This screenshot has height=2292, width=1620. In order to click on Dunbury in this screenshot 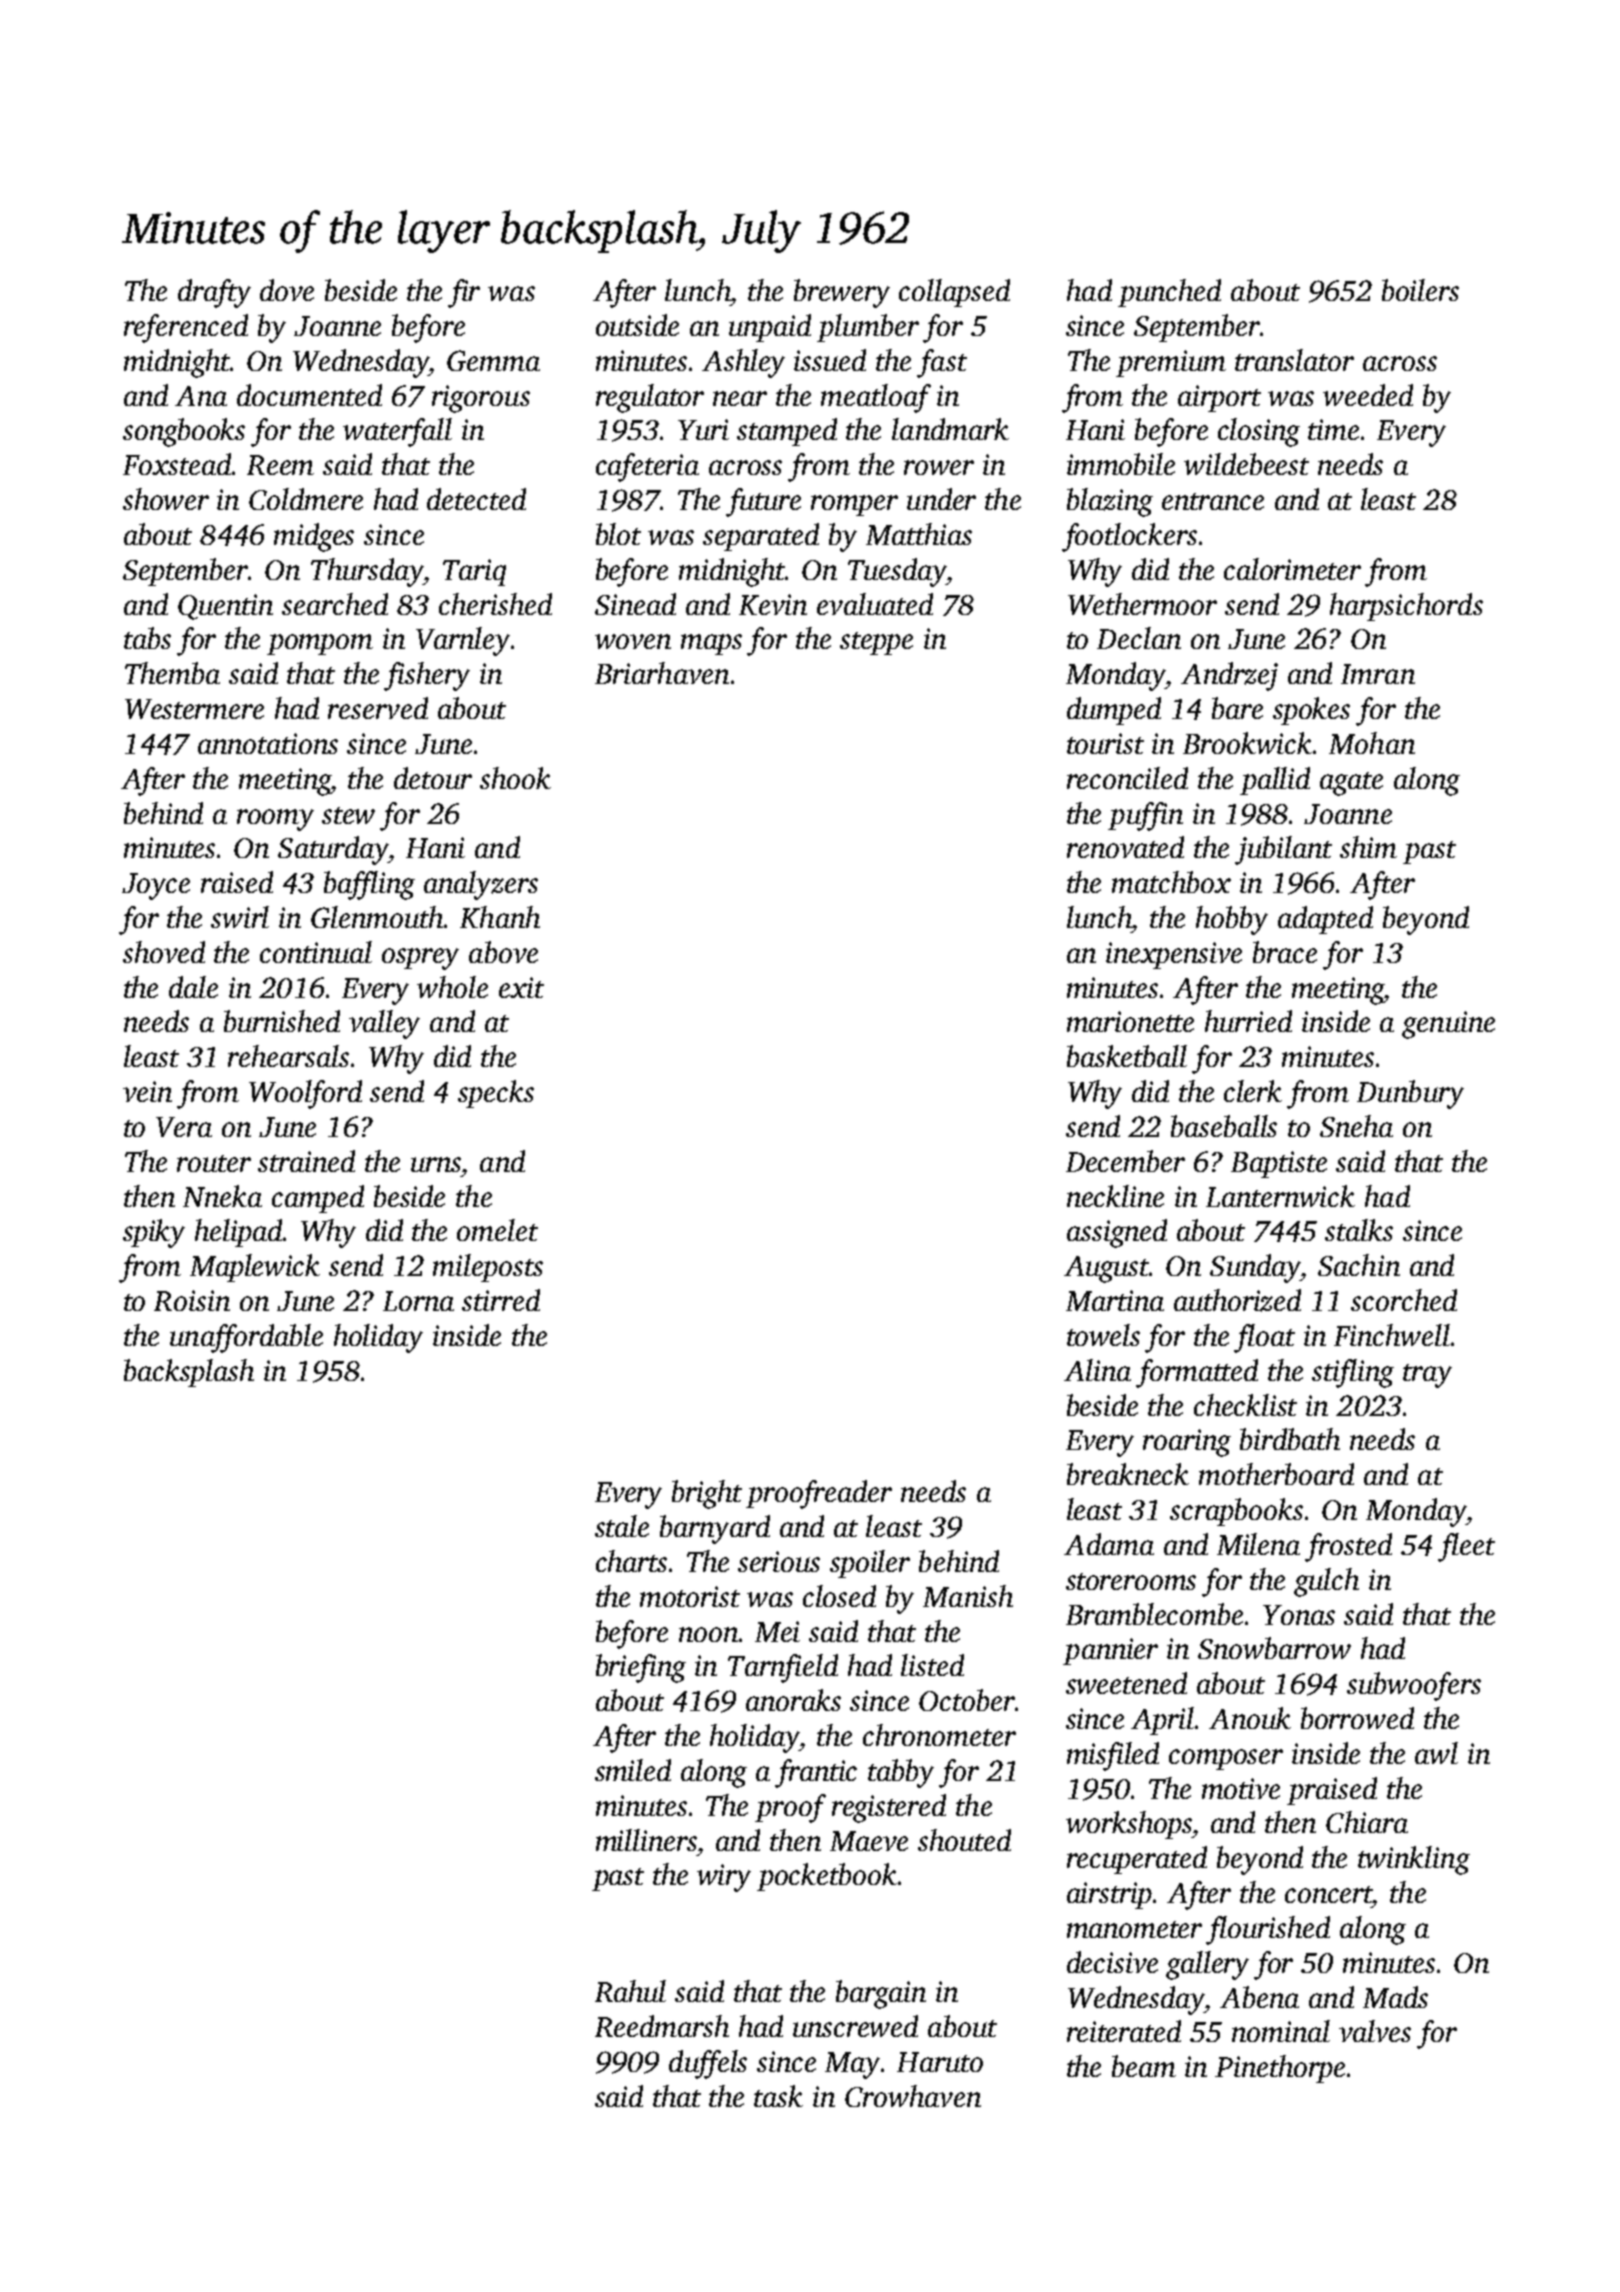, I will do `click(1410, 1094)`.
